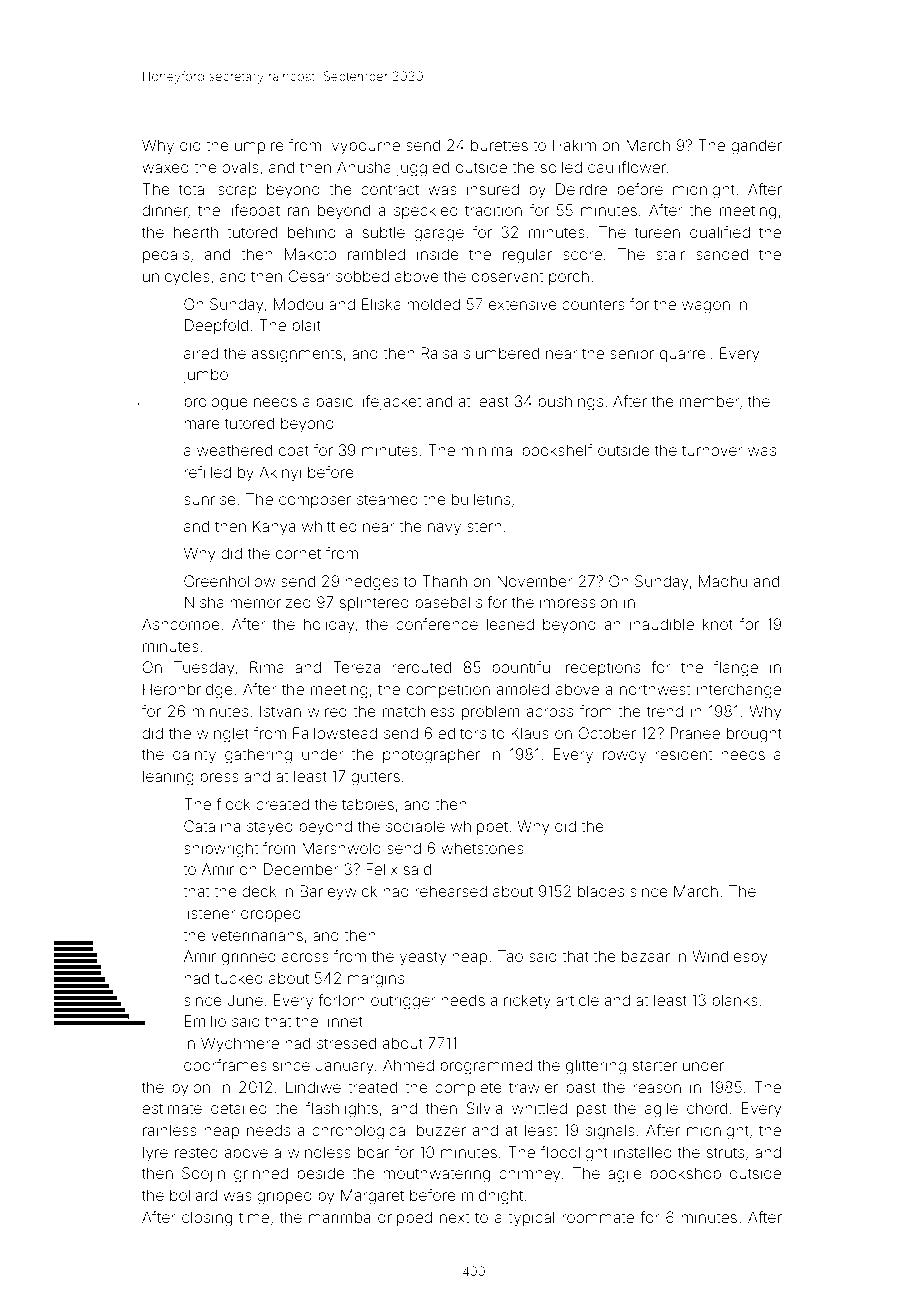 Image resolution: width=924 pixels, height=1311 pixels. Describe the element at coordinates (718, 624) in the image. I see `knot` at that location.
